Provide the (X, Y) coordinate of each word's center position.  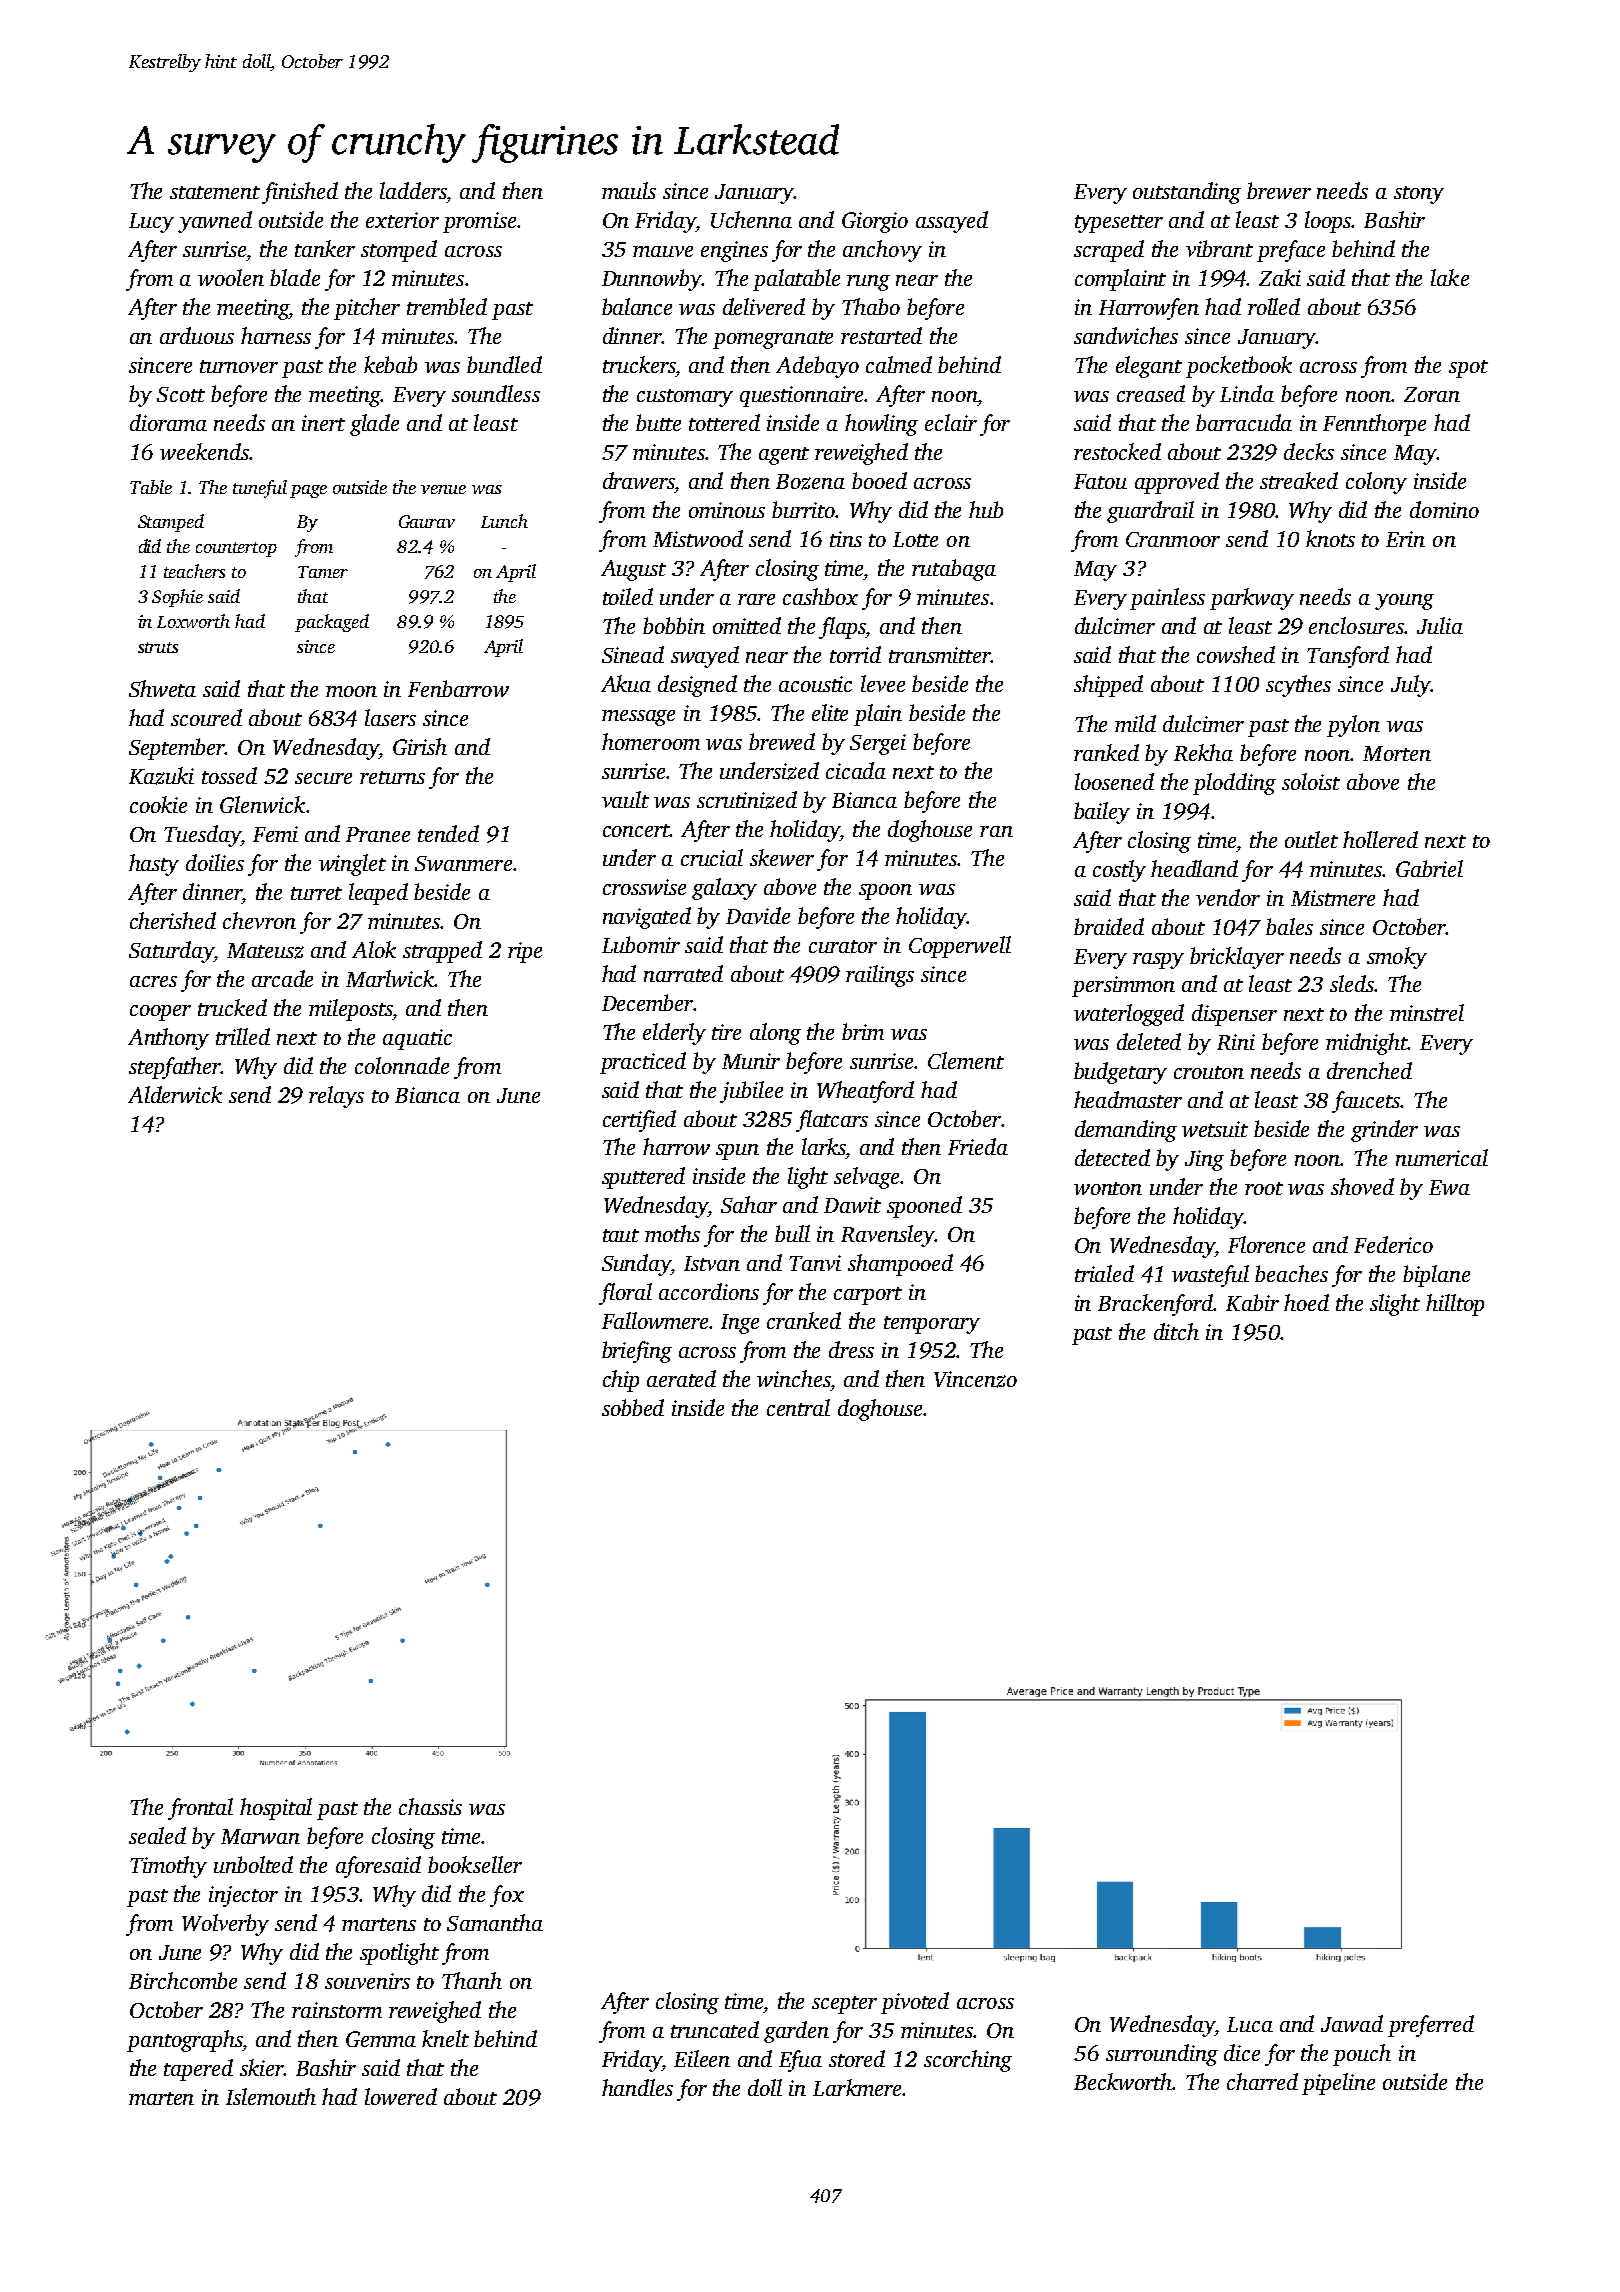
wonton (1108, 1188)
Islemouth (271, 2096)
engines (734, 251)
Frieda (978, 1146)
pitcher (367, 309)
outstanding (1187, 193)
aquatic (417, 1039)
